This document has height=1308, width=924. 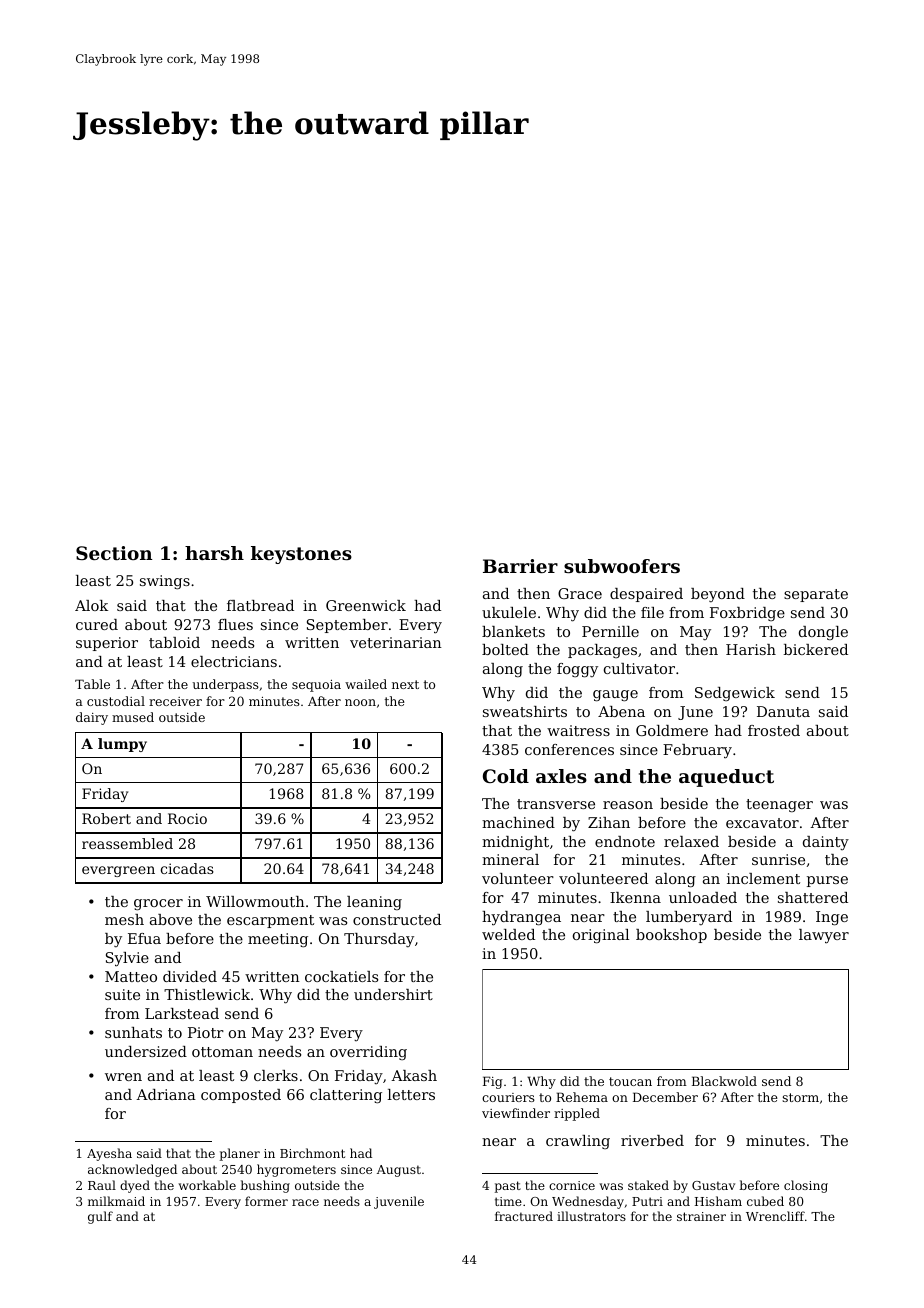 What do you see at coordinates (516, 1113) in the document?
I see `viewfinder` at bounding box center [516, 1113].
